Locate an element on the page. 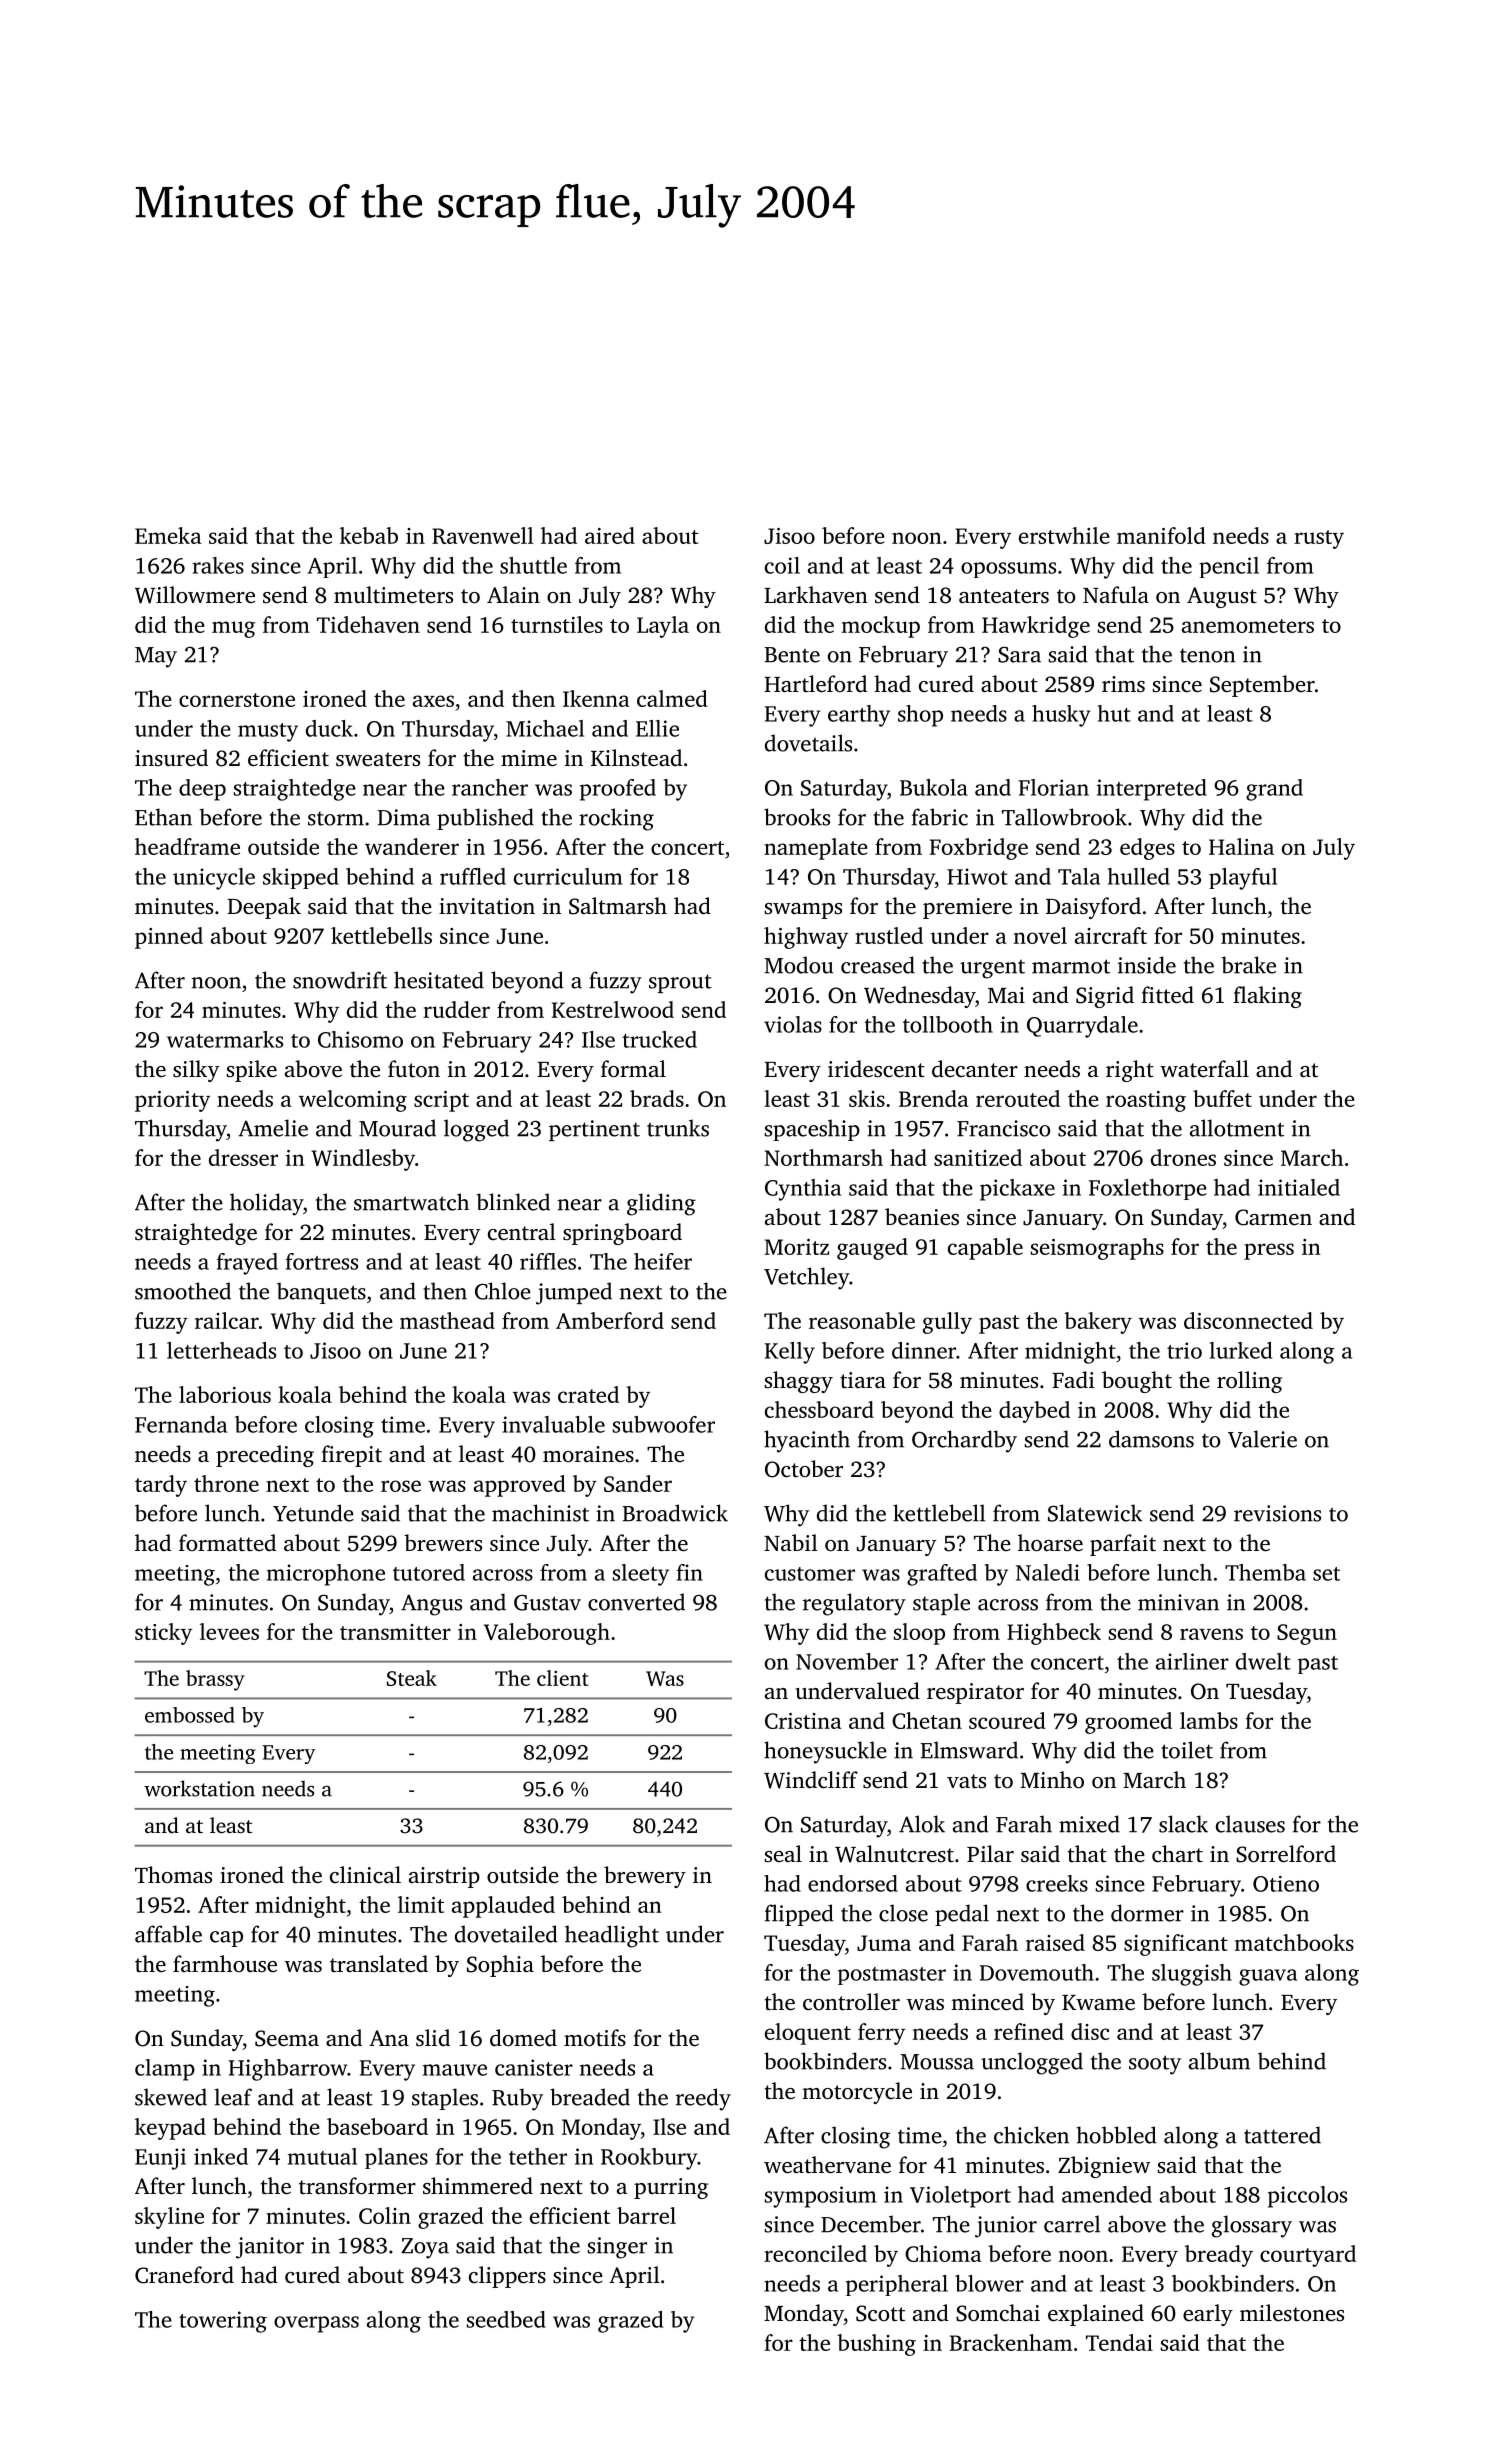 The image size is (1496, 2464). mixed is located at coordinates (1089, 1824).
